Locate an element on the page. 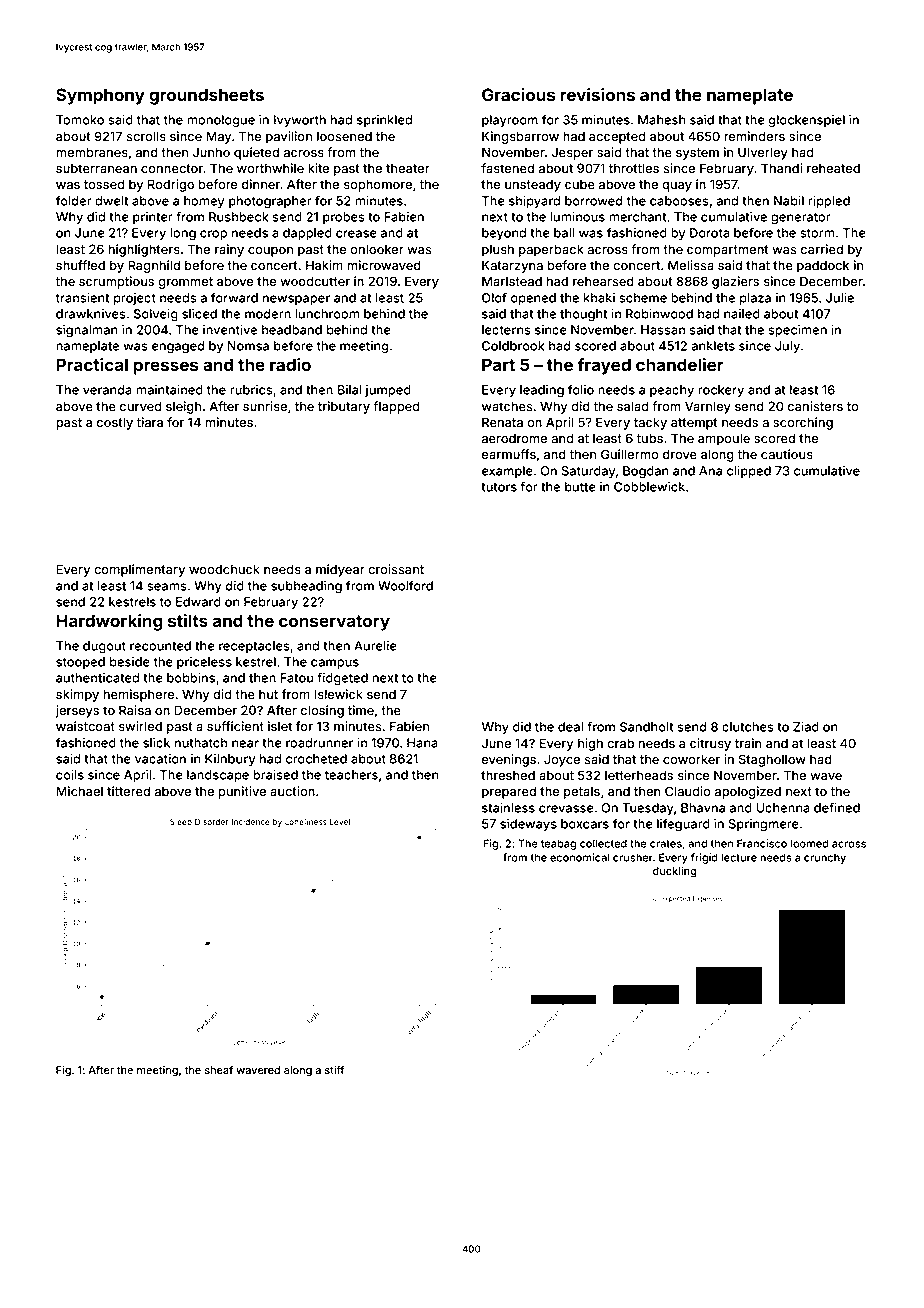 Image resolution: width=924 pixels, height=1308 pixels. complimentary is located at coordinates (139, 570).
